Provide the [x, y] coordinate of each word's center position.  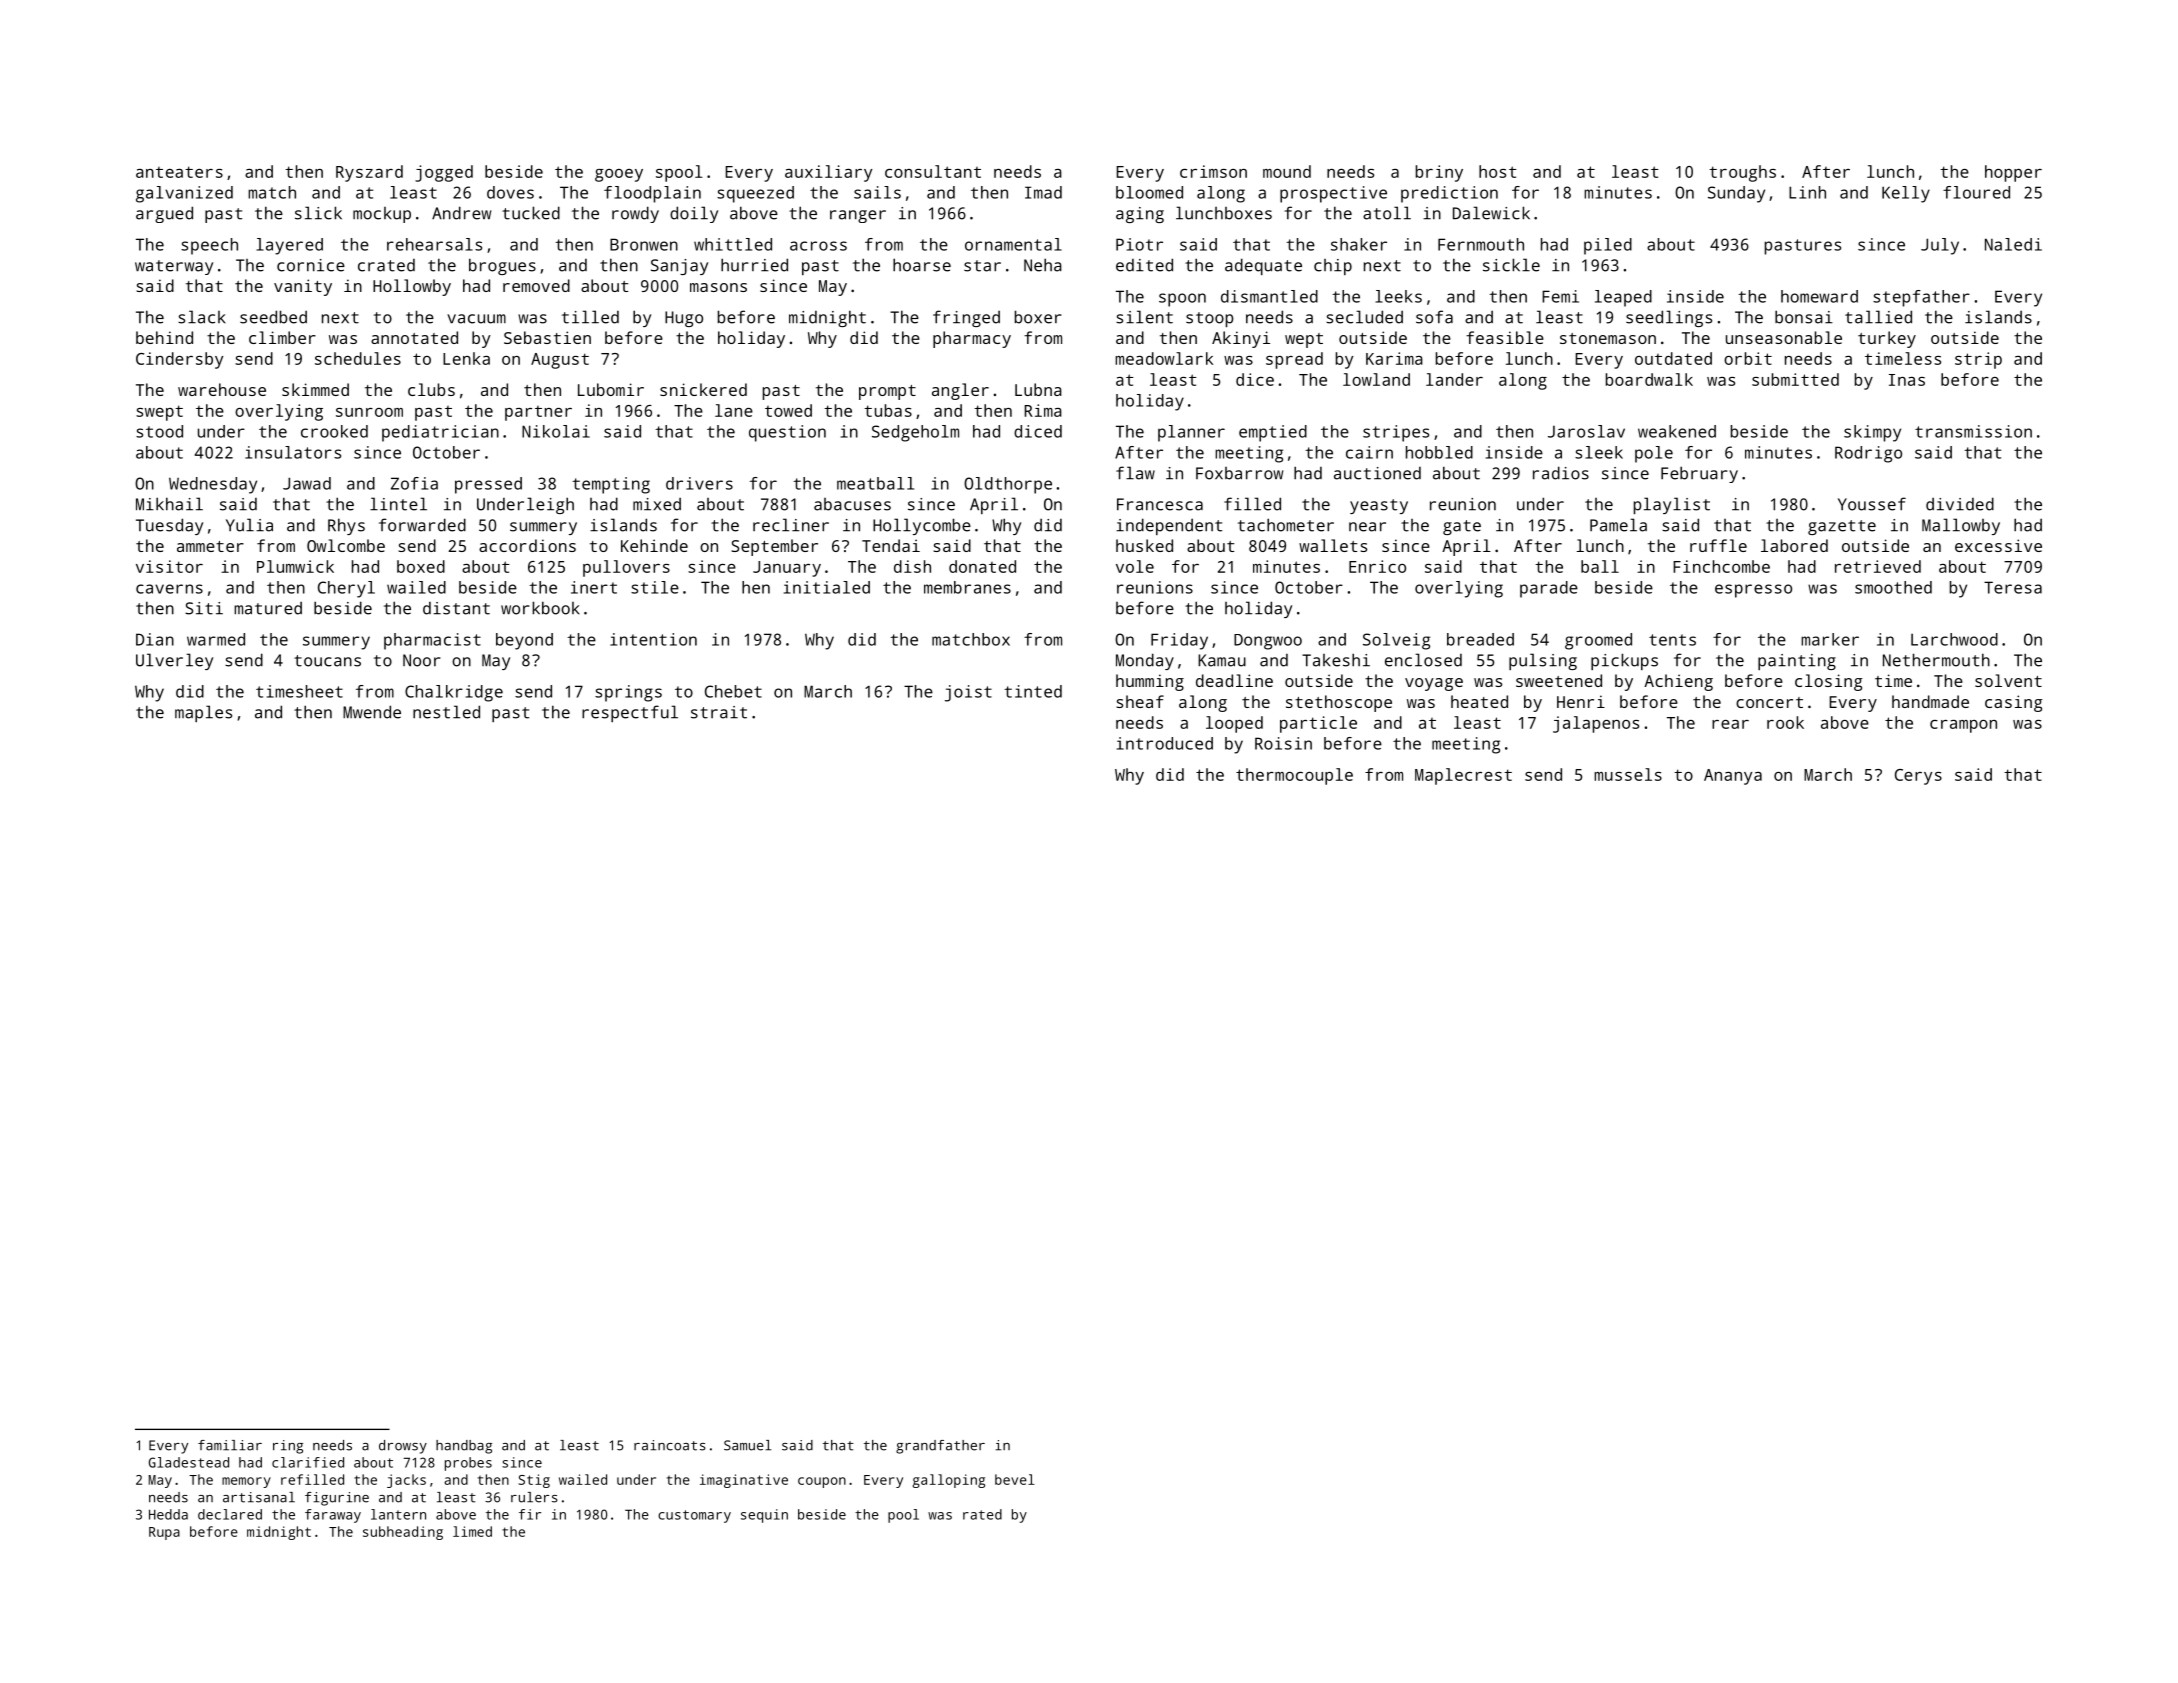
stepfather [1921, 298]
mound [1287, 171]
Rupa [164, 1533]
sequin [764, 1516]
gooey [619, 175]
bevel [1015, 1479]
